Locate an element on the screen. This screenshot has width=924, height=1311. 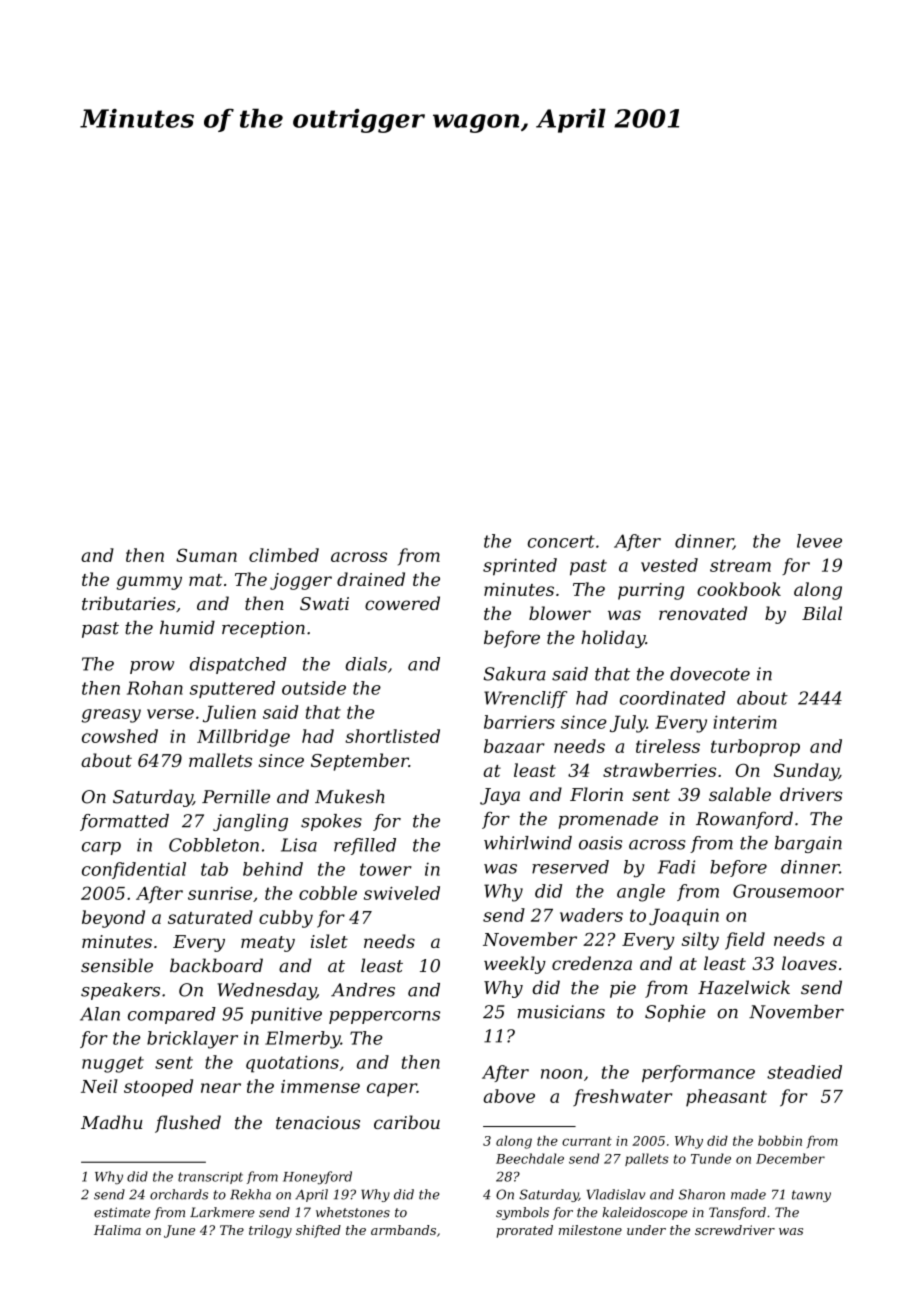
Grousemoor is located at coordinates (788, 891).
